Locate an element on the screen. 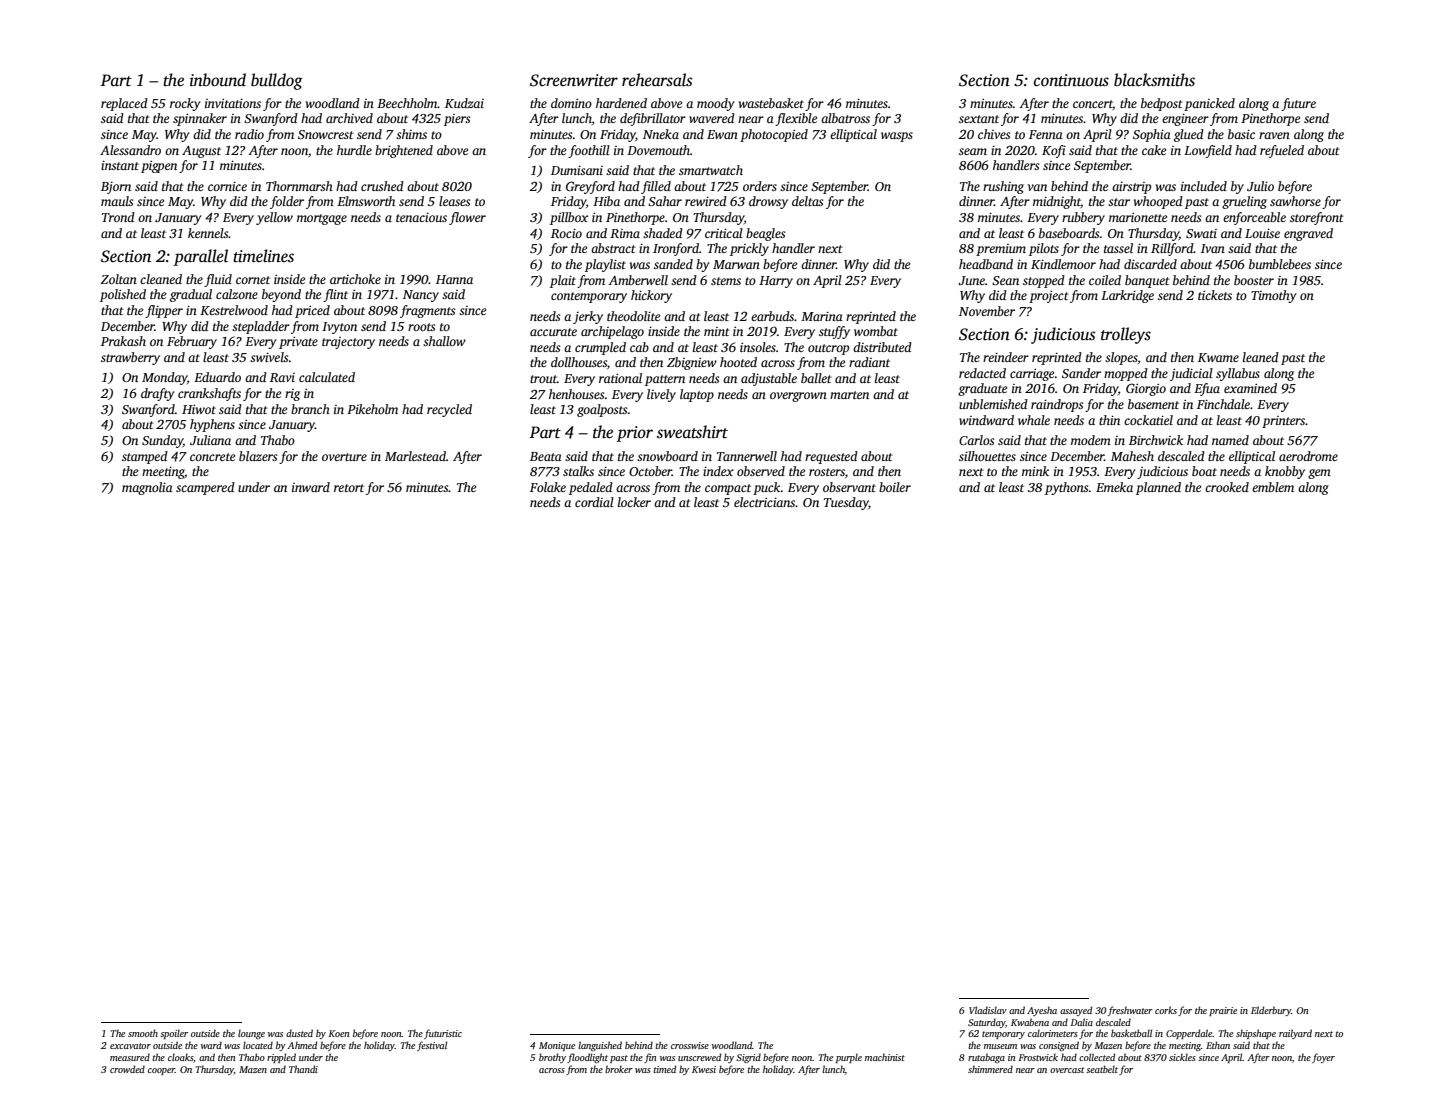 The width and height of the screenshot is (1448, 1119). wastebasket is located at coordinates (771, 103).
